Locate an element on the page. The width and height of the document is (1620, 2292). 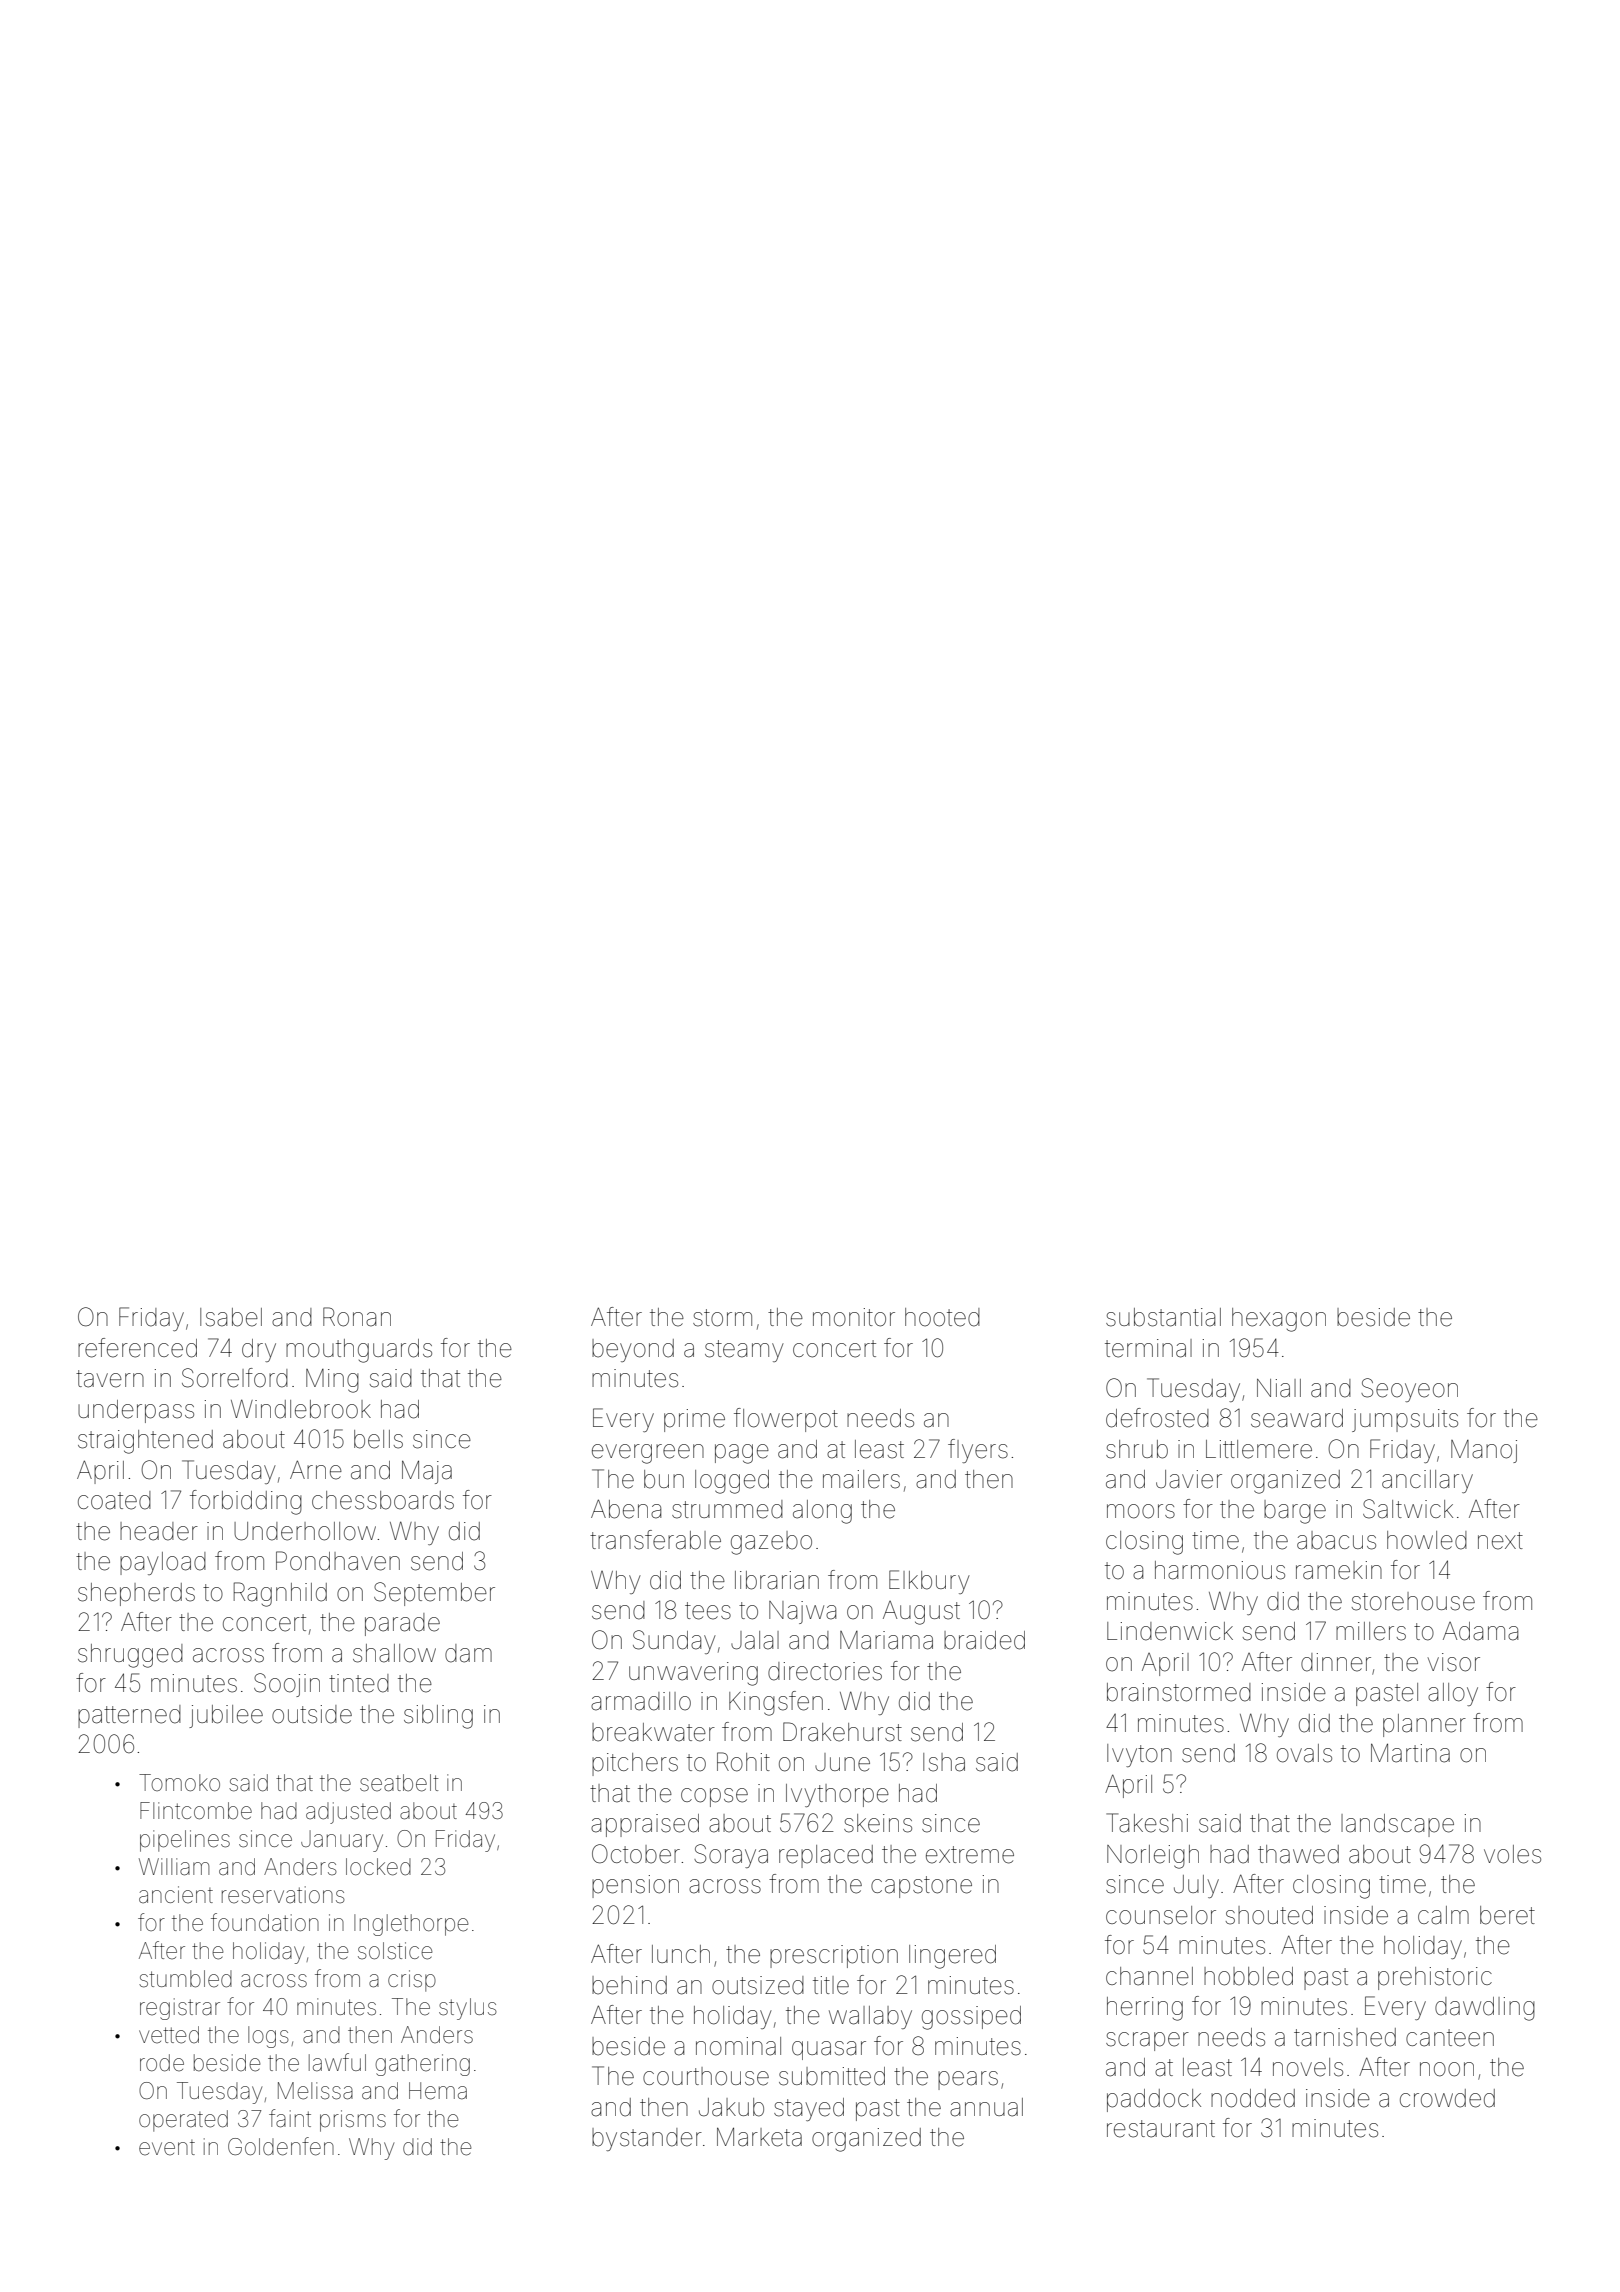
stayed is located at coordinates (809, 2109).
